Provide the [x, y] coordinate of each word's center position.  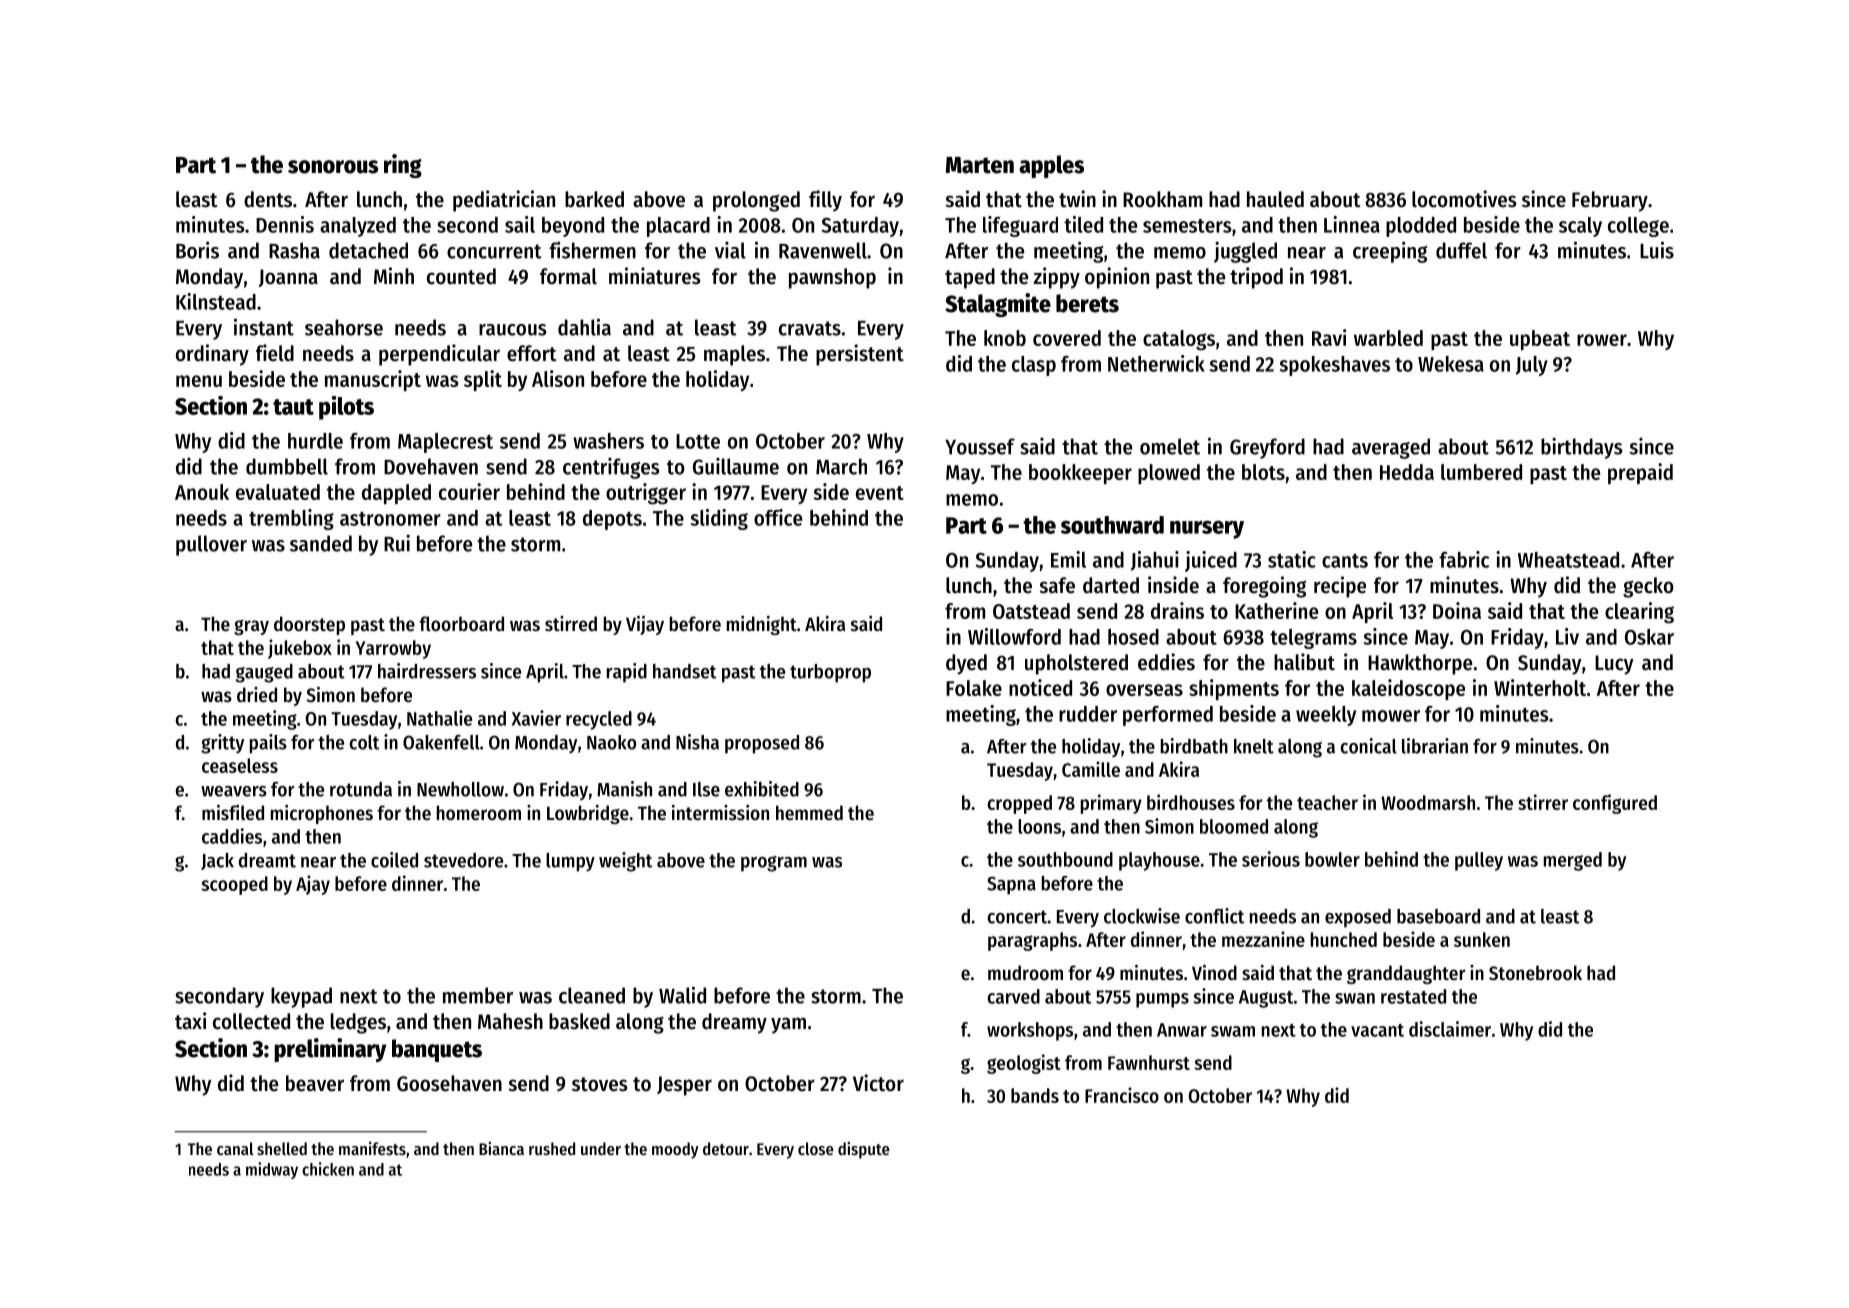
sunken [1482, 939]
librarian [1435, 746]
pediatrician [504, 201]
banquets [437, 1050]
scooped [234, 885]
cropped [1020, 804]
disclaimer [1450, 1029]
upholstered [1076, 664]
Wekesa [1451, 364]
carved [1014, 996]
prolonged [756, 201]
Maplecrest [445, 443]
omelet [1170, 446]
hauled [1275, 199]
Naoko [611, 742]
